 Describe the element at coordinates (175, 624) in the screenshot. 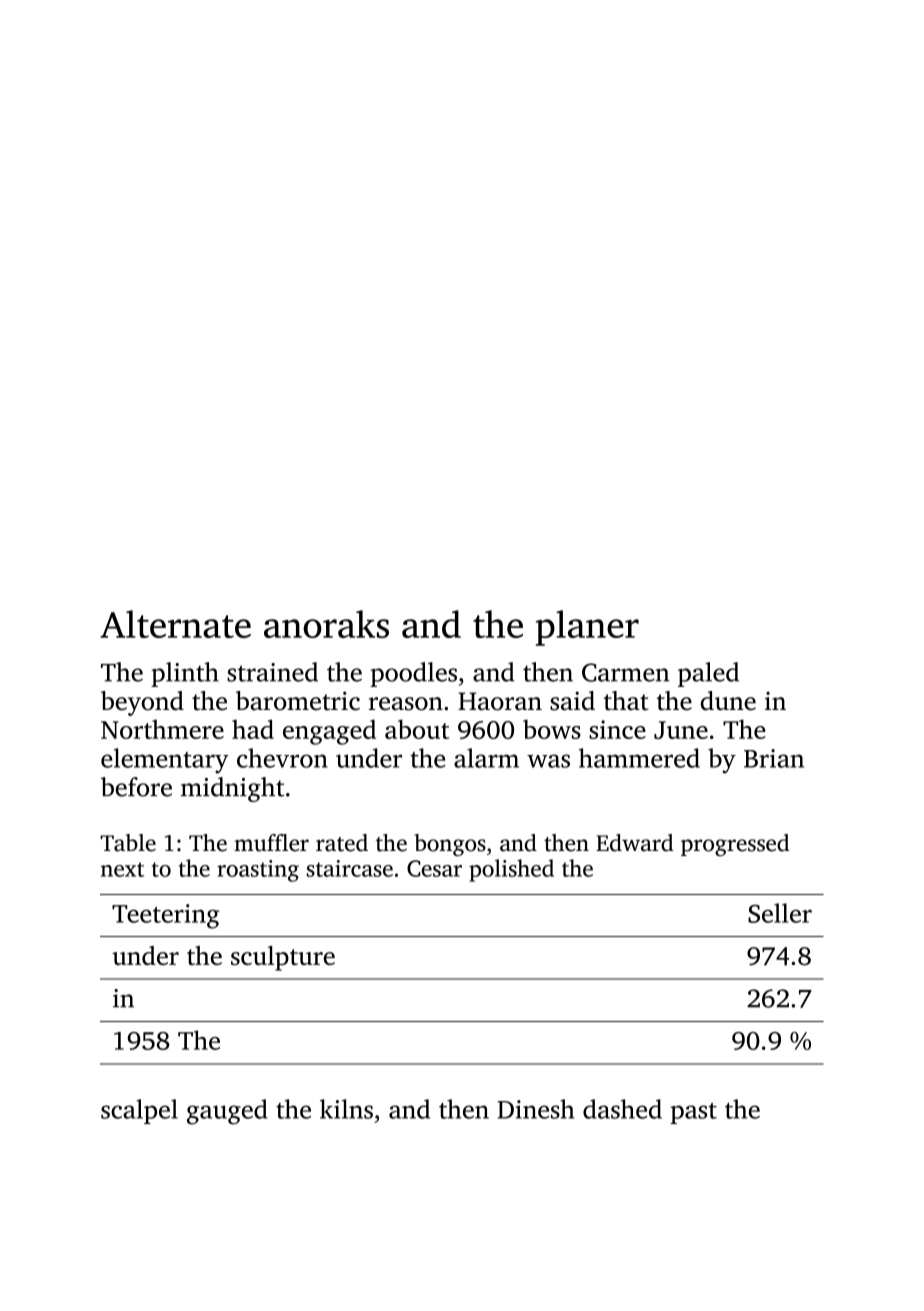

I see `Alternate` at that location.
